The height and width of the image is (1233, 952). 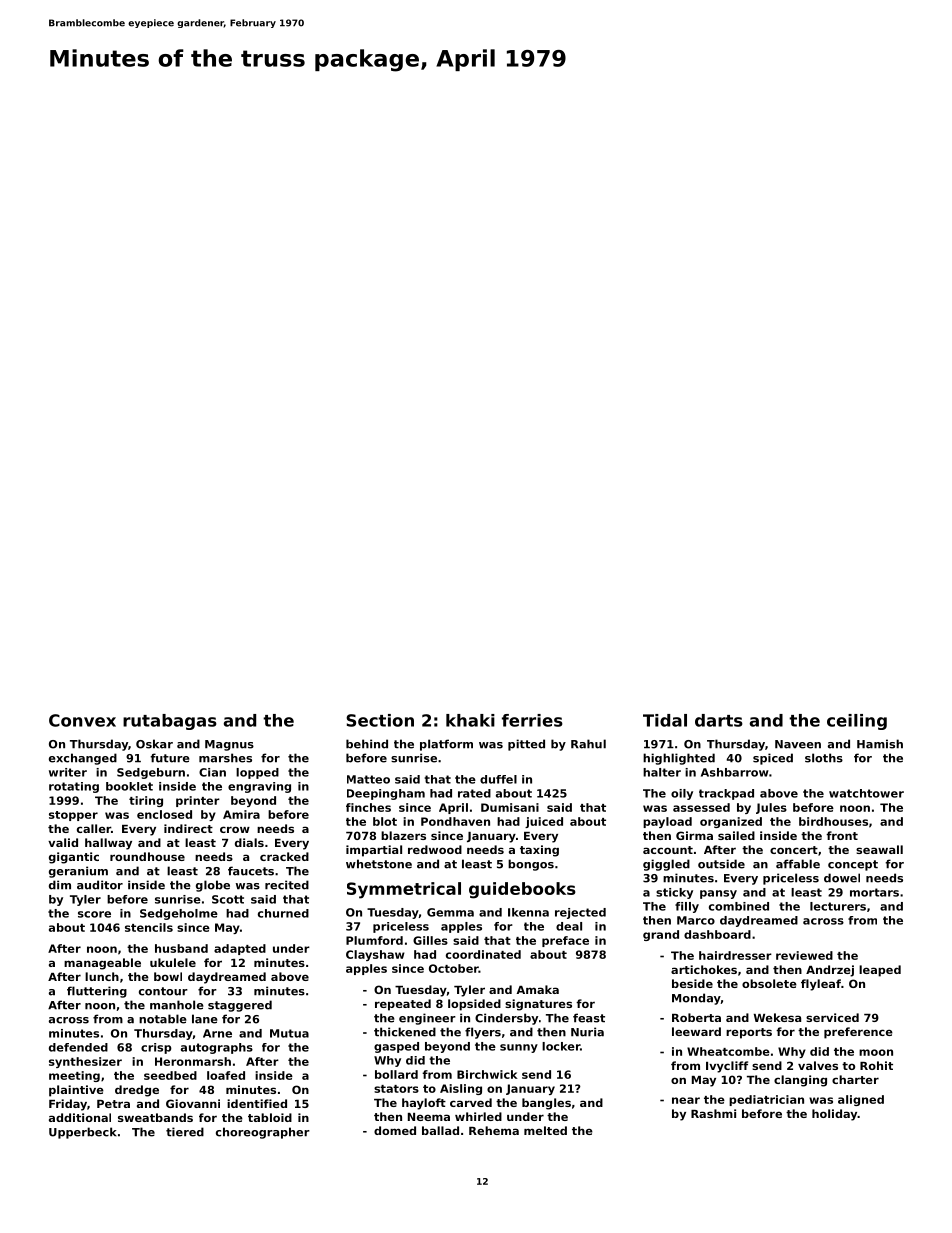 What do you see at coordinates (487, 1074) in the image?
I see `Birchwick` at bounding box center [487, 1074].
